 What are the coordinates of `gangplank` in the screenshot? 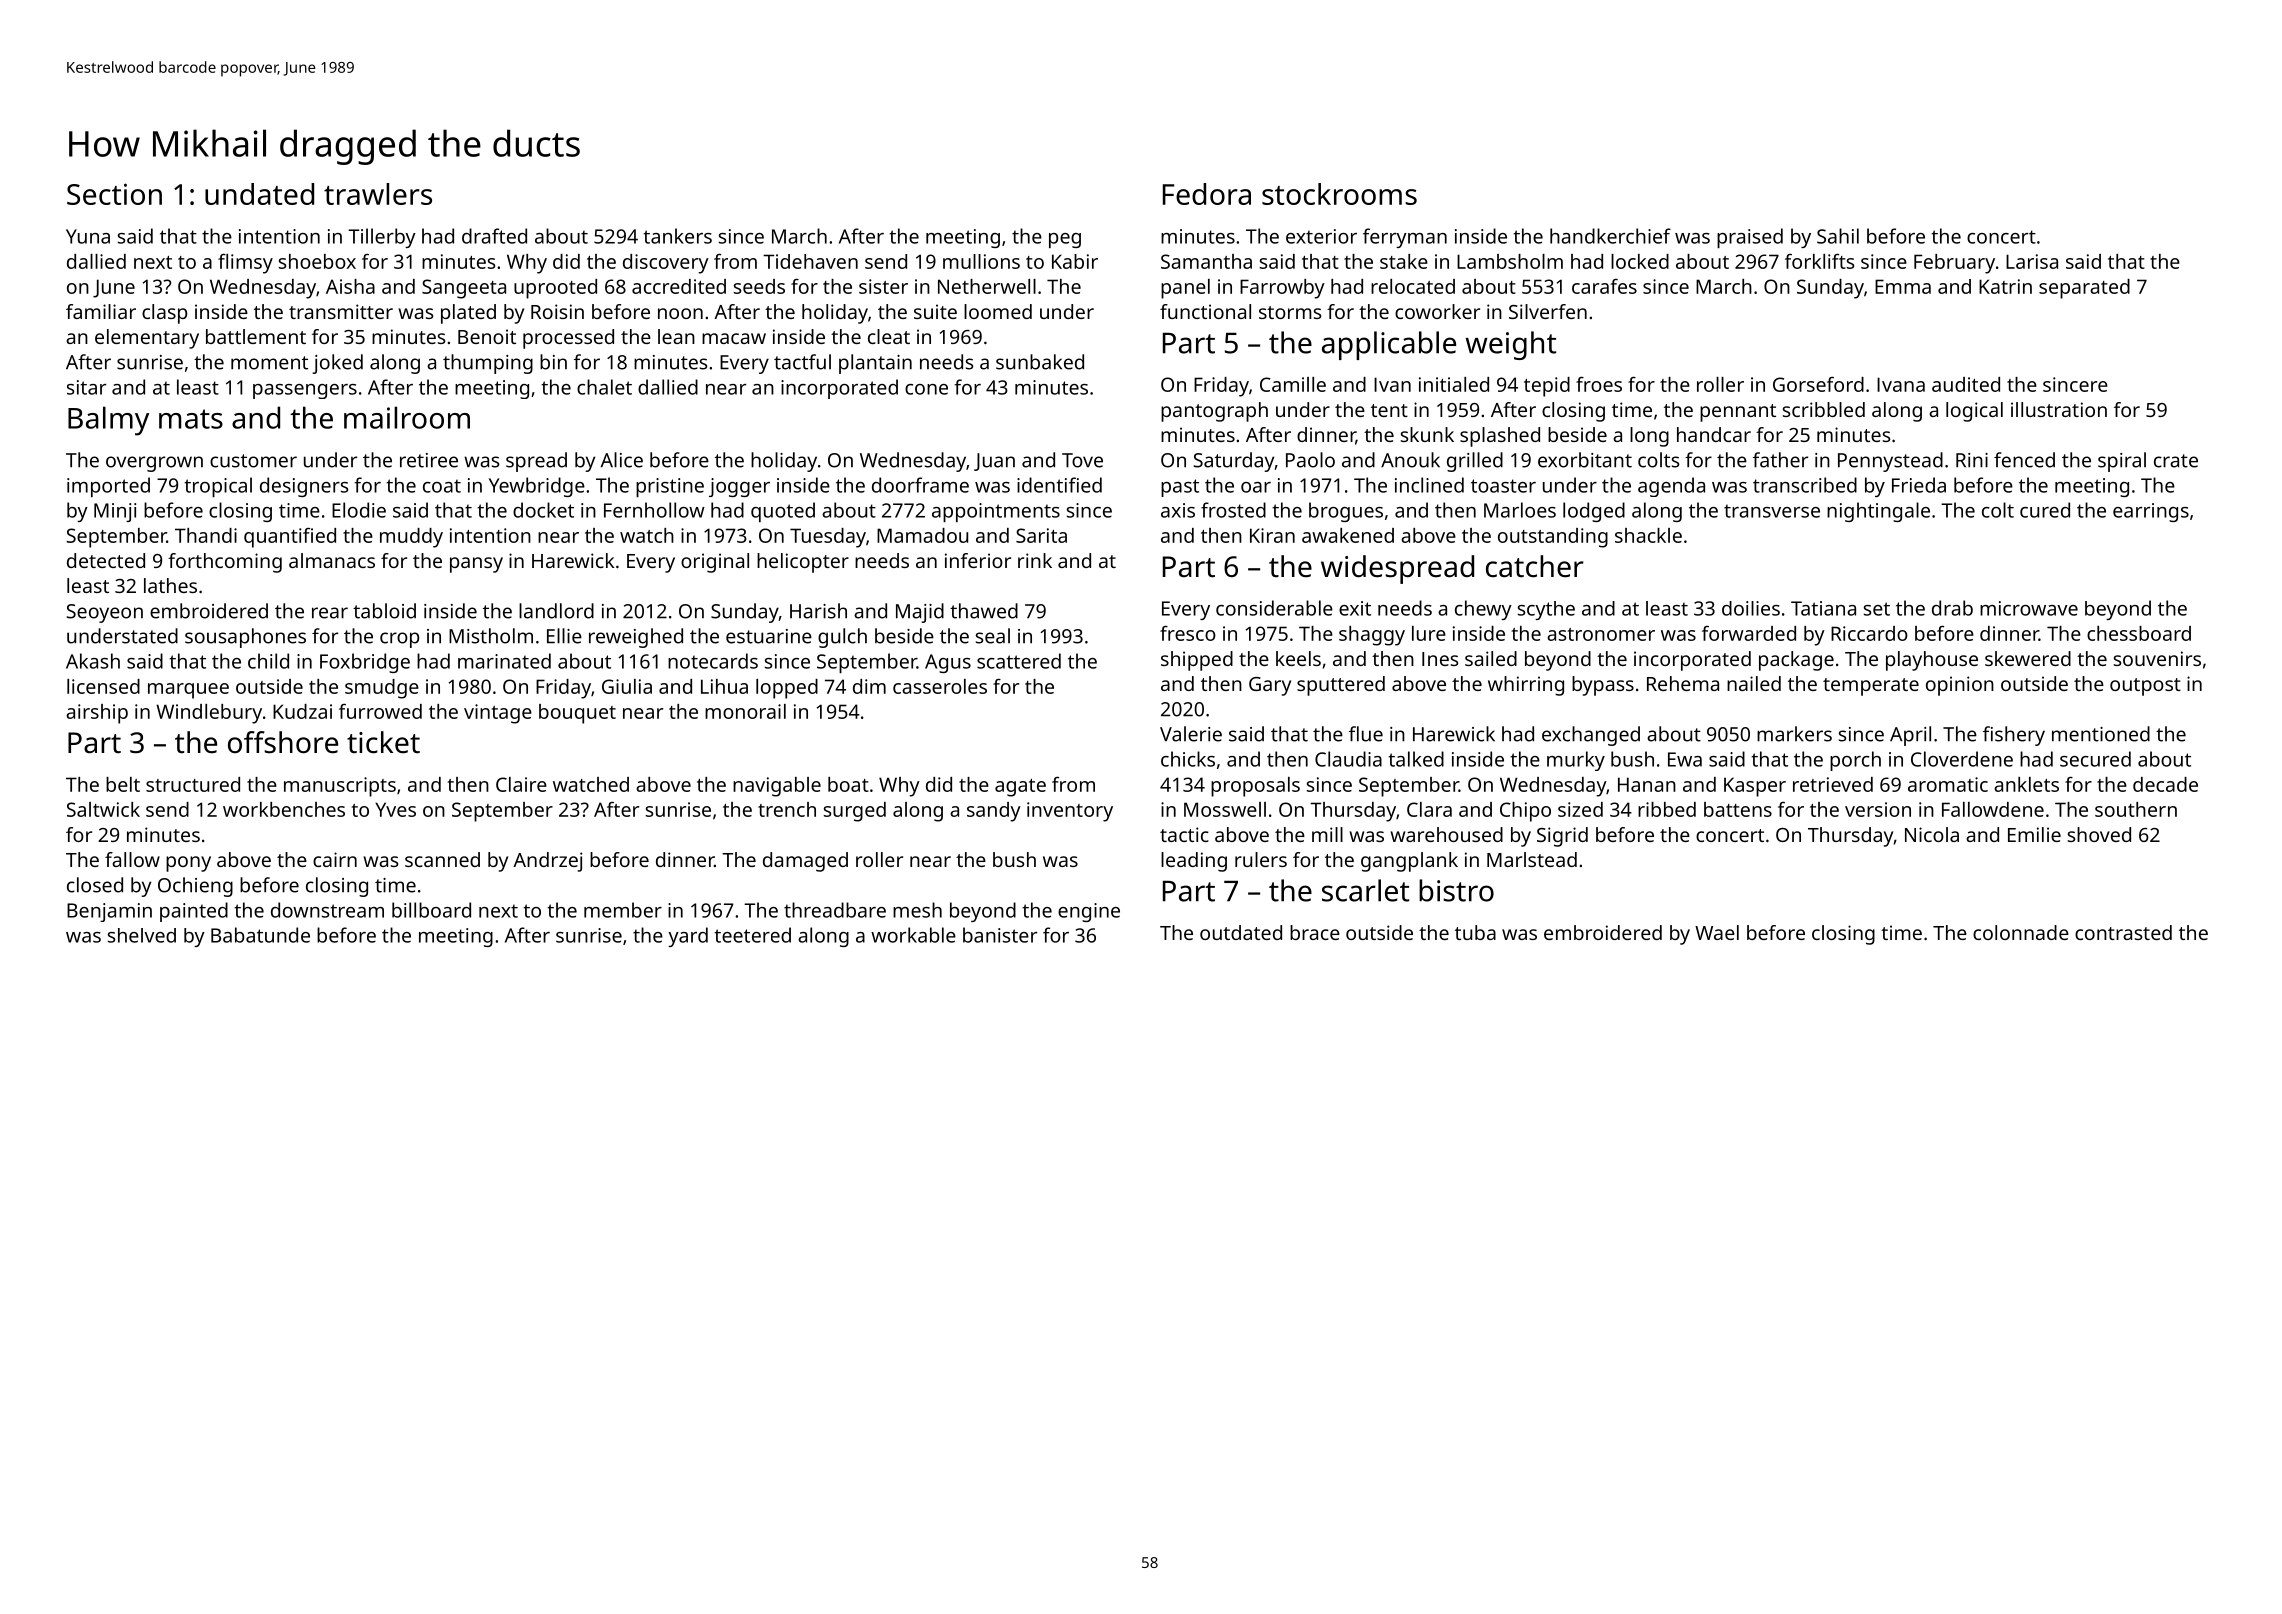 It's located at (1409, 862).
